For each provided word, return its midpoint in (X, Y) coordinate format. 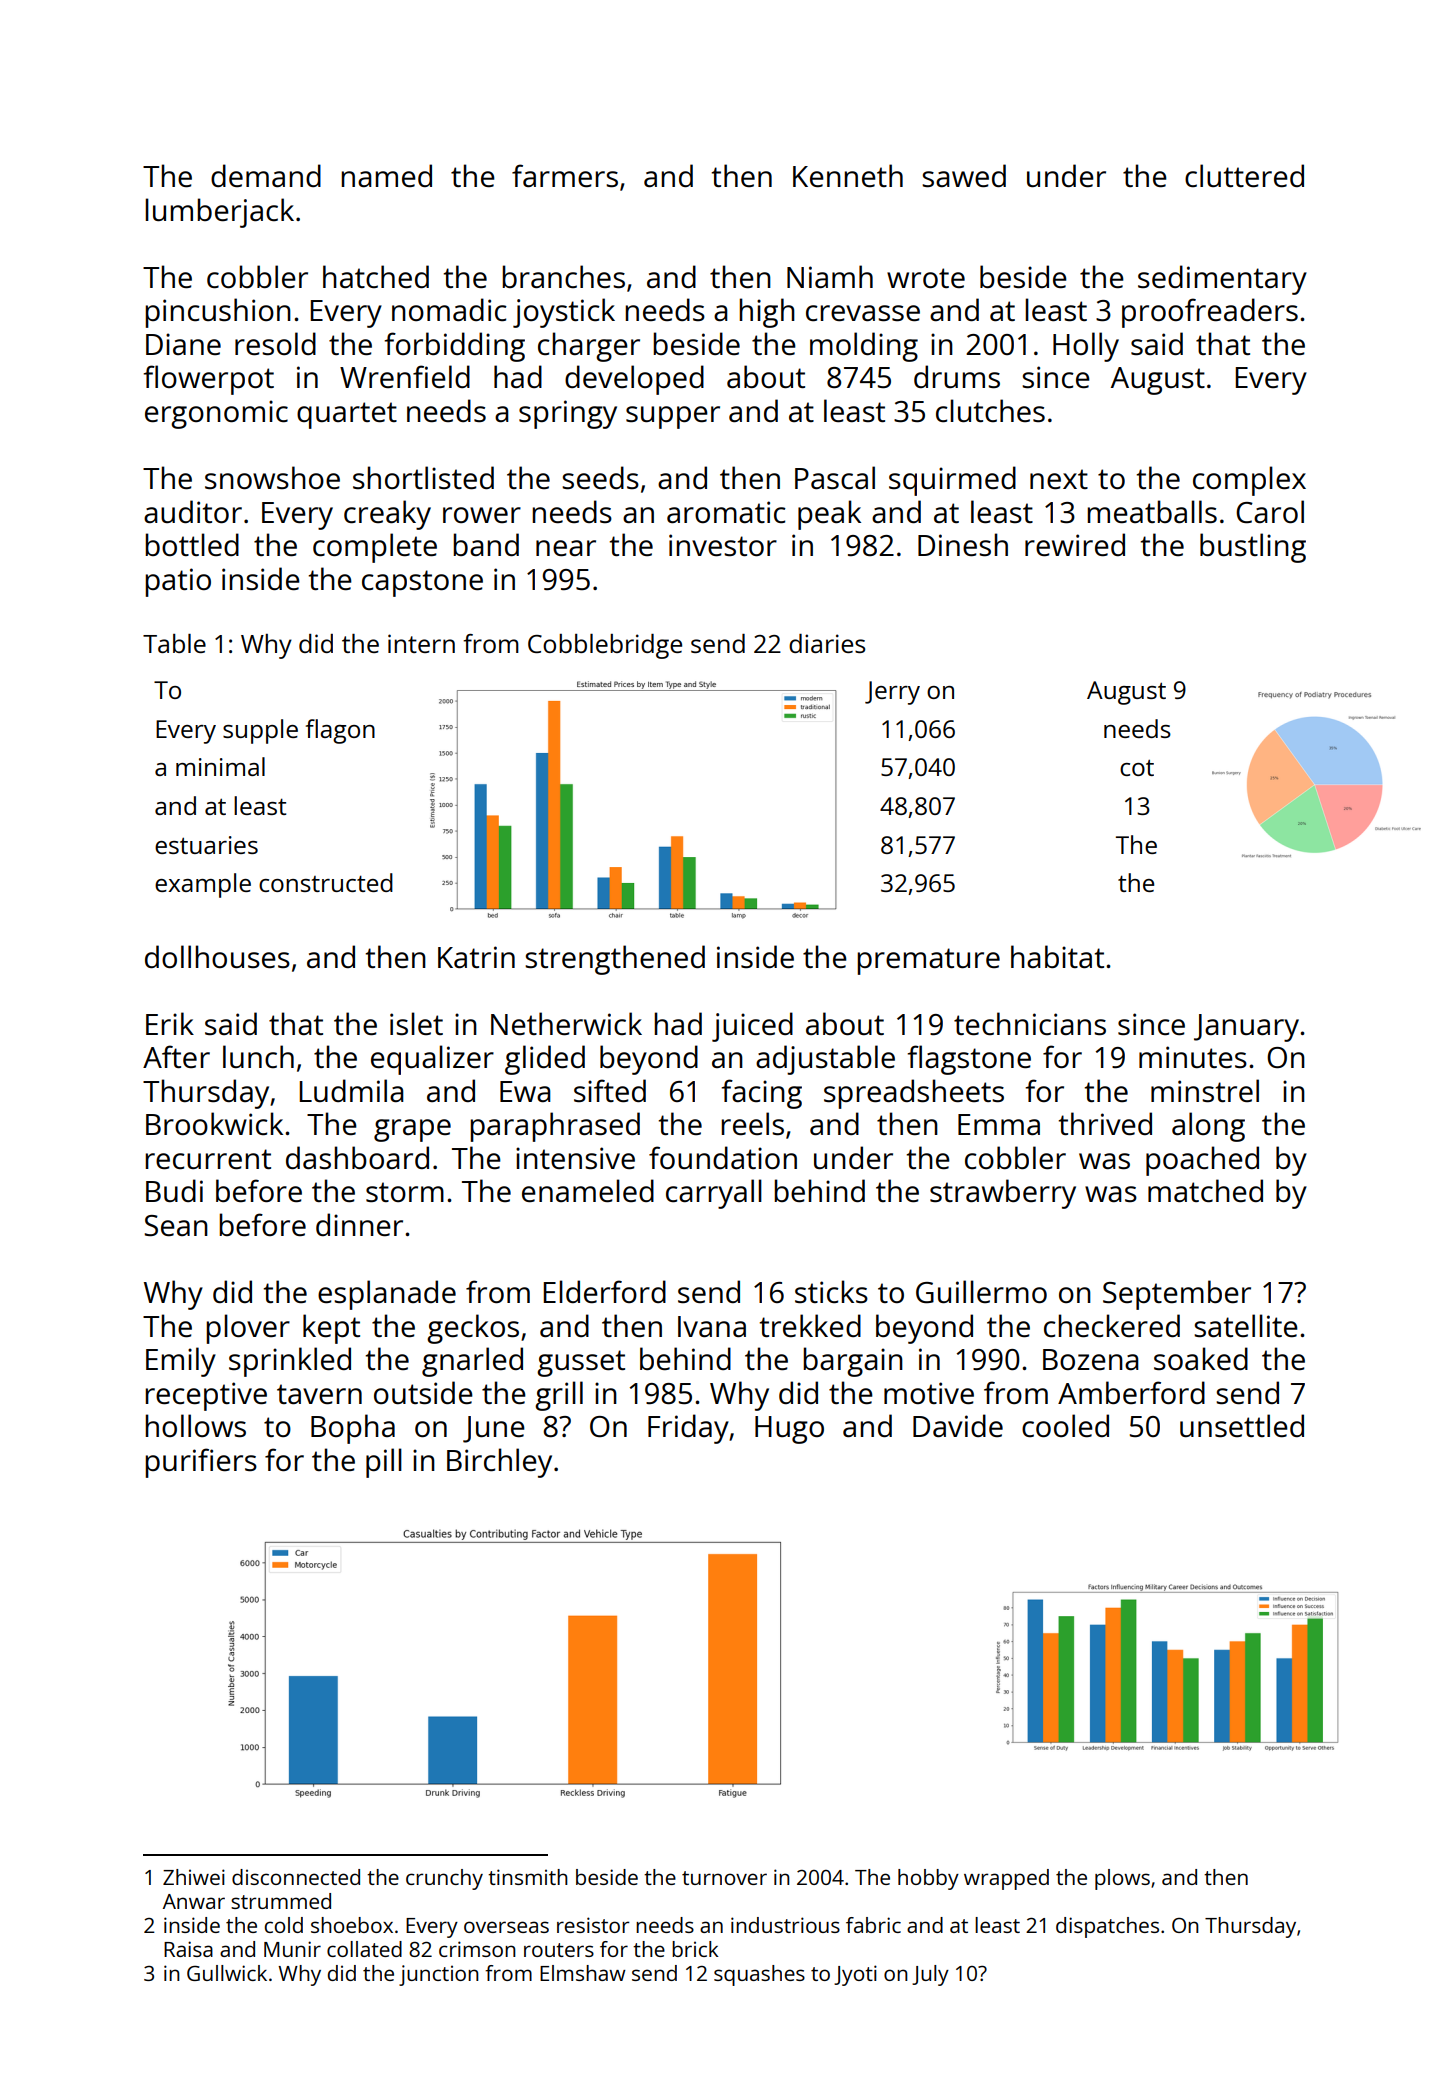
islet (416, 1024)
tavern (319, 1394)
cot (1137, 768)
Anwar (194, 1901)
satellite (1246, 1326)
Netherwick (566, 1024)
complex (1249, 481)
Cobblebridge (605, 646)
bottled (192, 544)
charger (589, 347)
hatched (376, 277)
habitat (1057, 956)
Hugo (789, 1430)
